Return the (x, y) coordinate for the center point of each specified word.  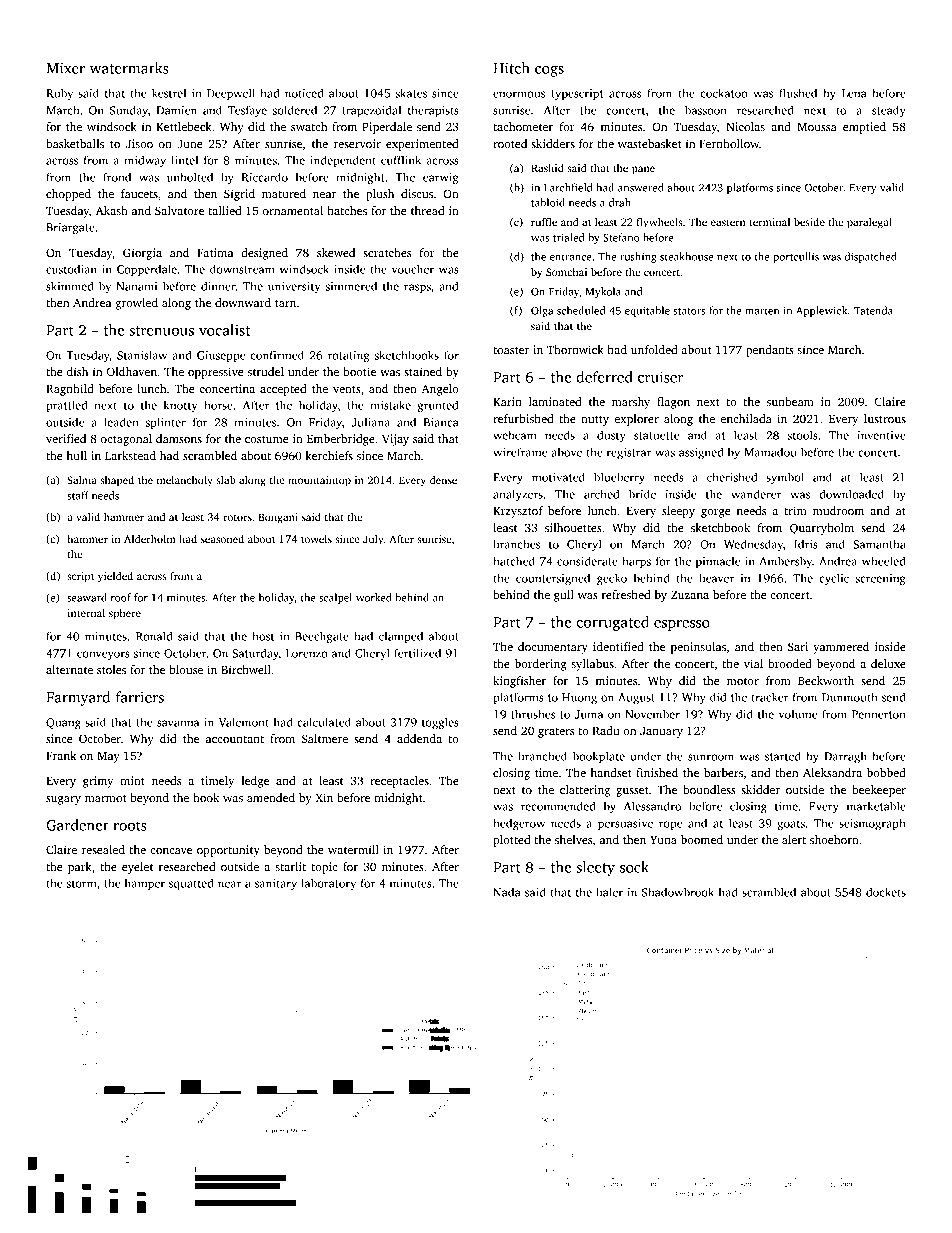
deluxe (888, 663)
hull (77, 455)
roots (130, 826)
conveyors (103, 655)
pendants (770, 351)
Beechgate (322, 637)
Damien (176, 110)
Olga (542, 311)
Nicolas (745, 126)
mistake (390, 405)
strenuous (161, 331)
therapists (433, 111)
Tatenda (873, 310)
